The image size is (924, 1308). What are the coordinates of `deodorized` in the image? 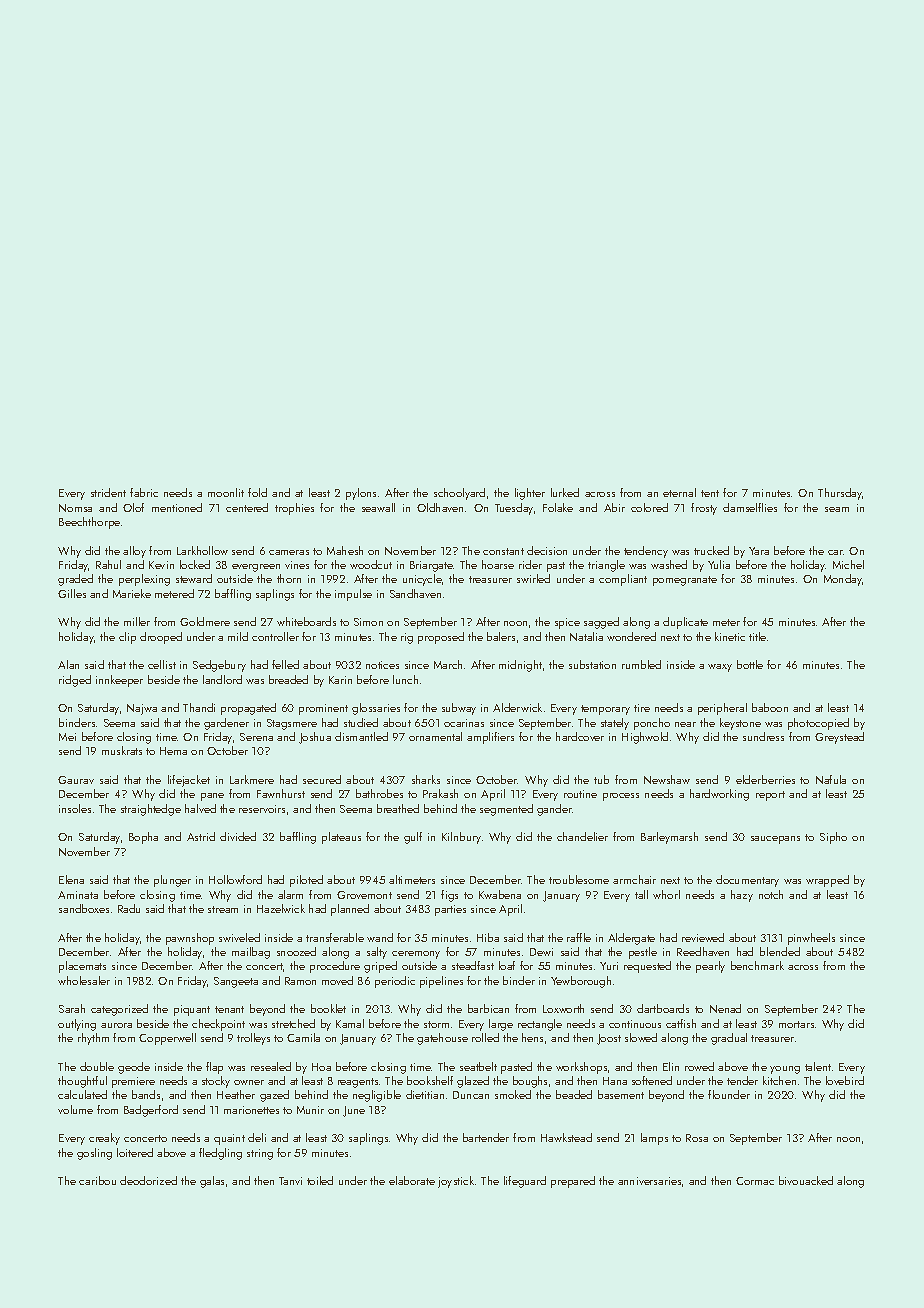 It's located at (148, 1180).
